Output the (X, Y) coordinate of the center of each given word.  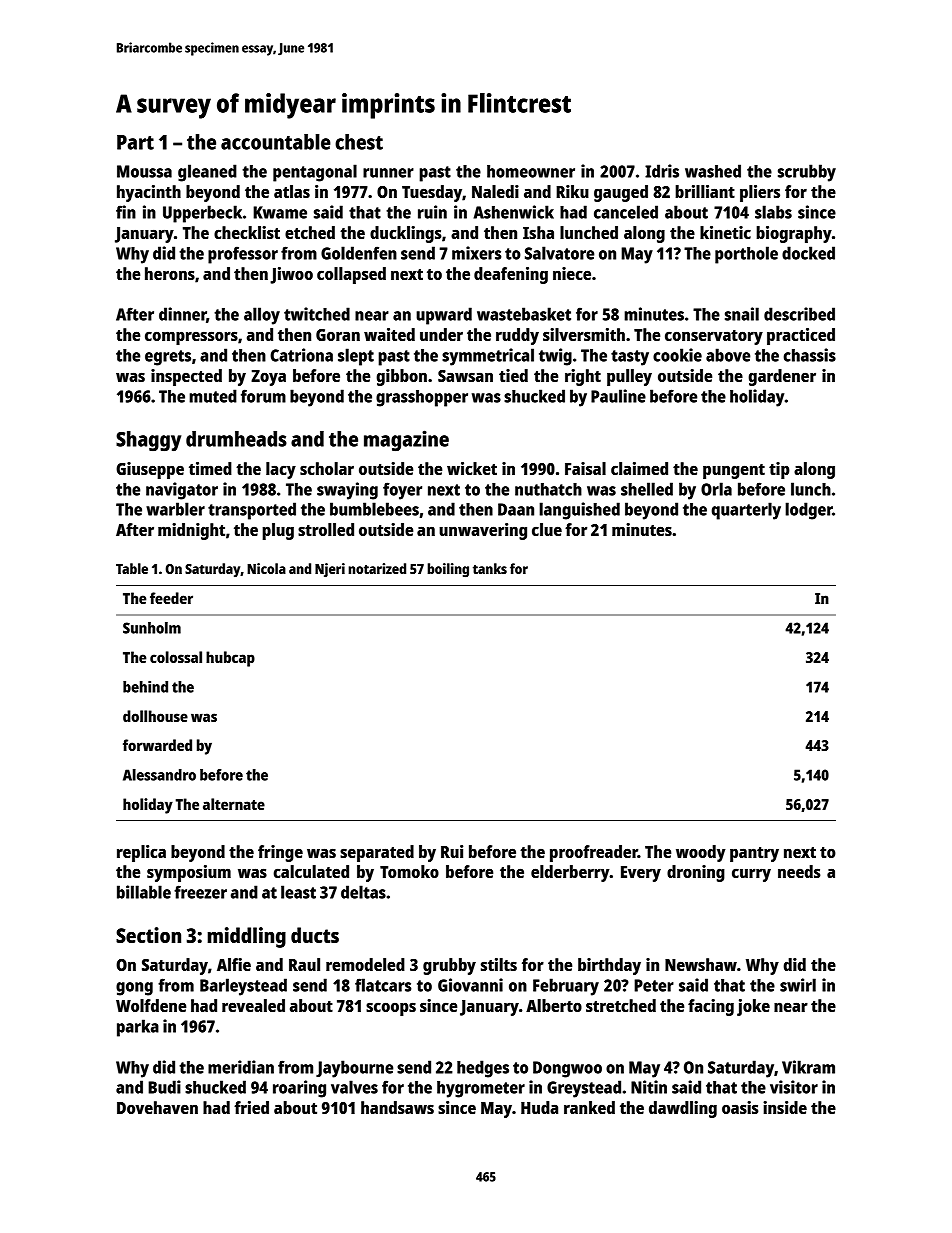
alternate (234, 804)
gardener (782, 377)
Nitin (649, 1087)
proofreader (594, 853)
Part (135, 142)
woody (701, 853)
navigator (182, 491)
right (583, 377)
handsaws (397, 1107)
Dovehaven (157, 1107)
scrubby (807, 173)
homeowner (531, 171)
